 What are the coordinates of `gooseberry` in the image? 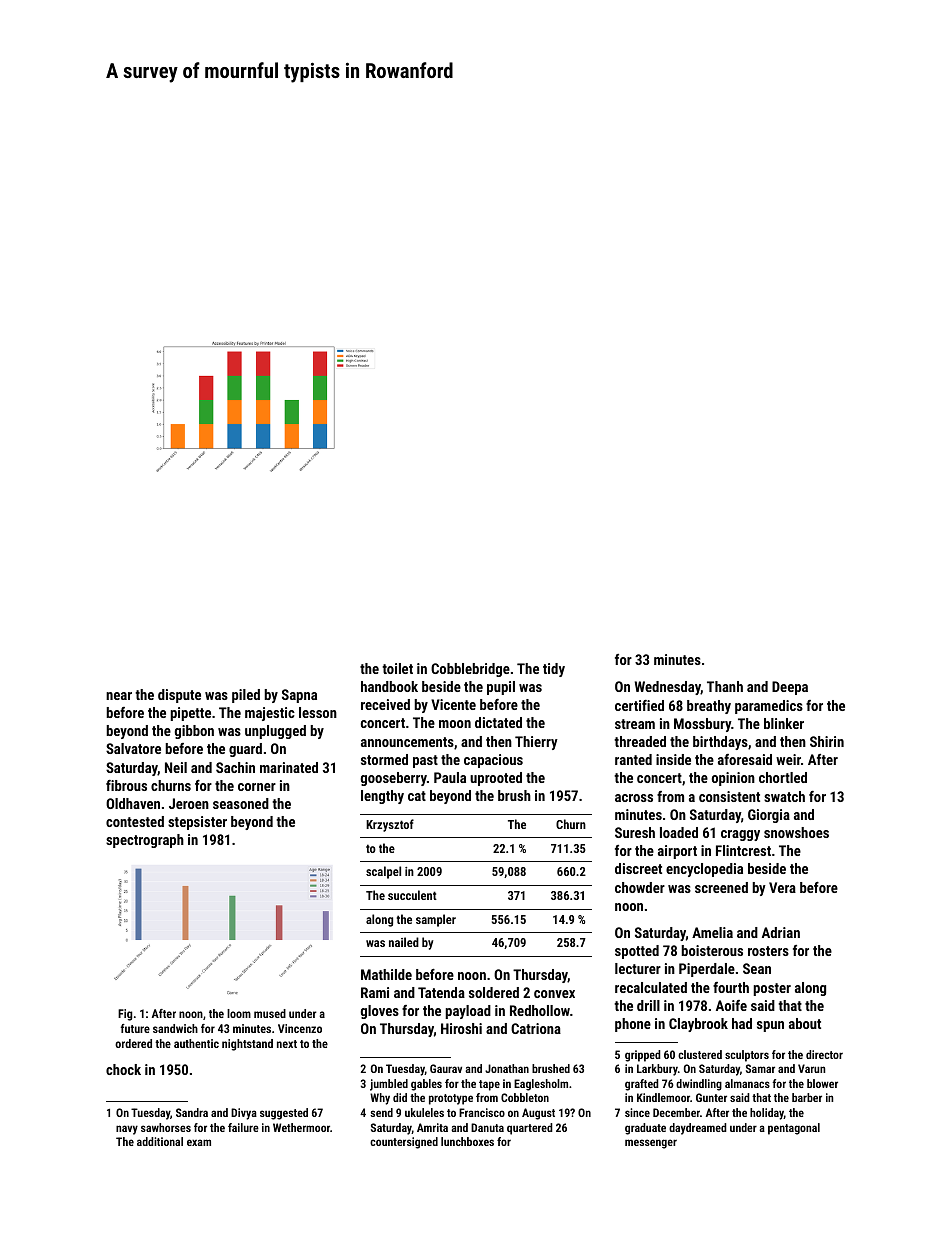 It's located at (394, 779).
